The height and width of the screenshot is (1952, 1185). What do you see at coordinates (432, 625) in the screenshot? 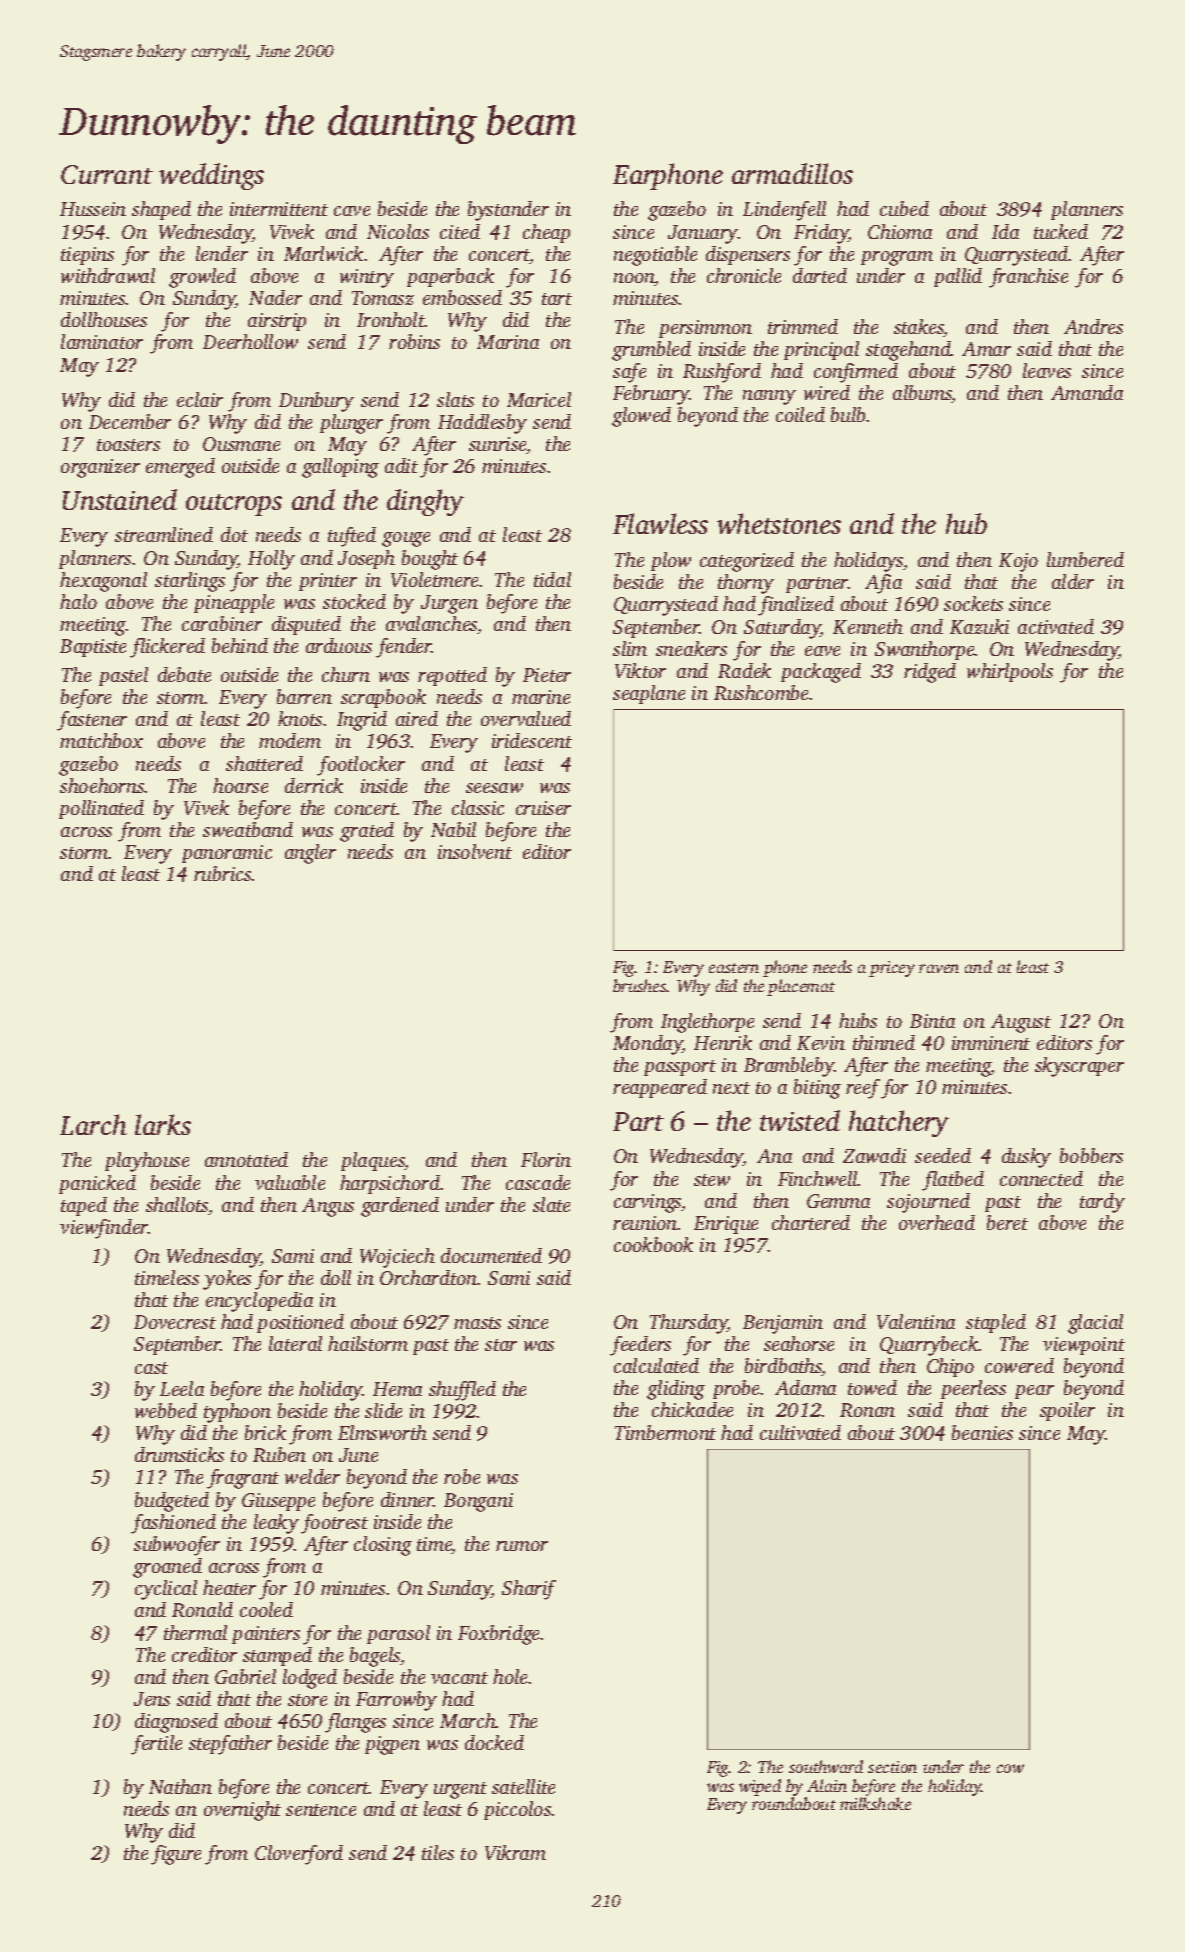
I see `avalanches` at bounding box center [432, 625].
